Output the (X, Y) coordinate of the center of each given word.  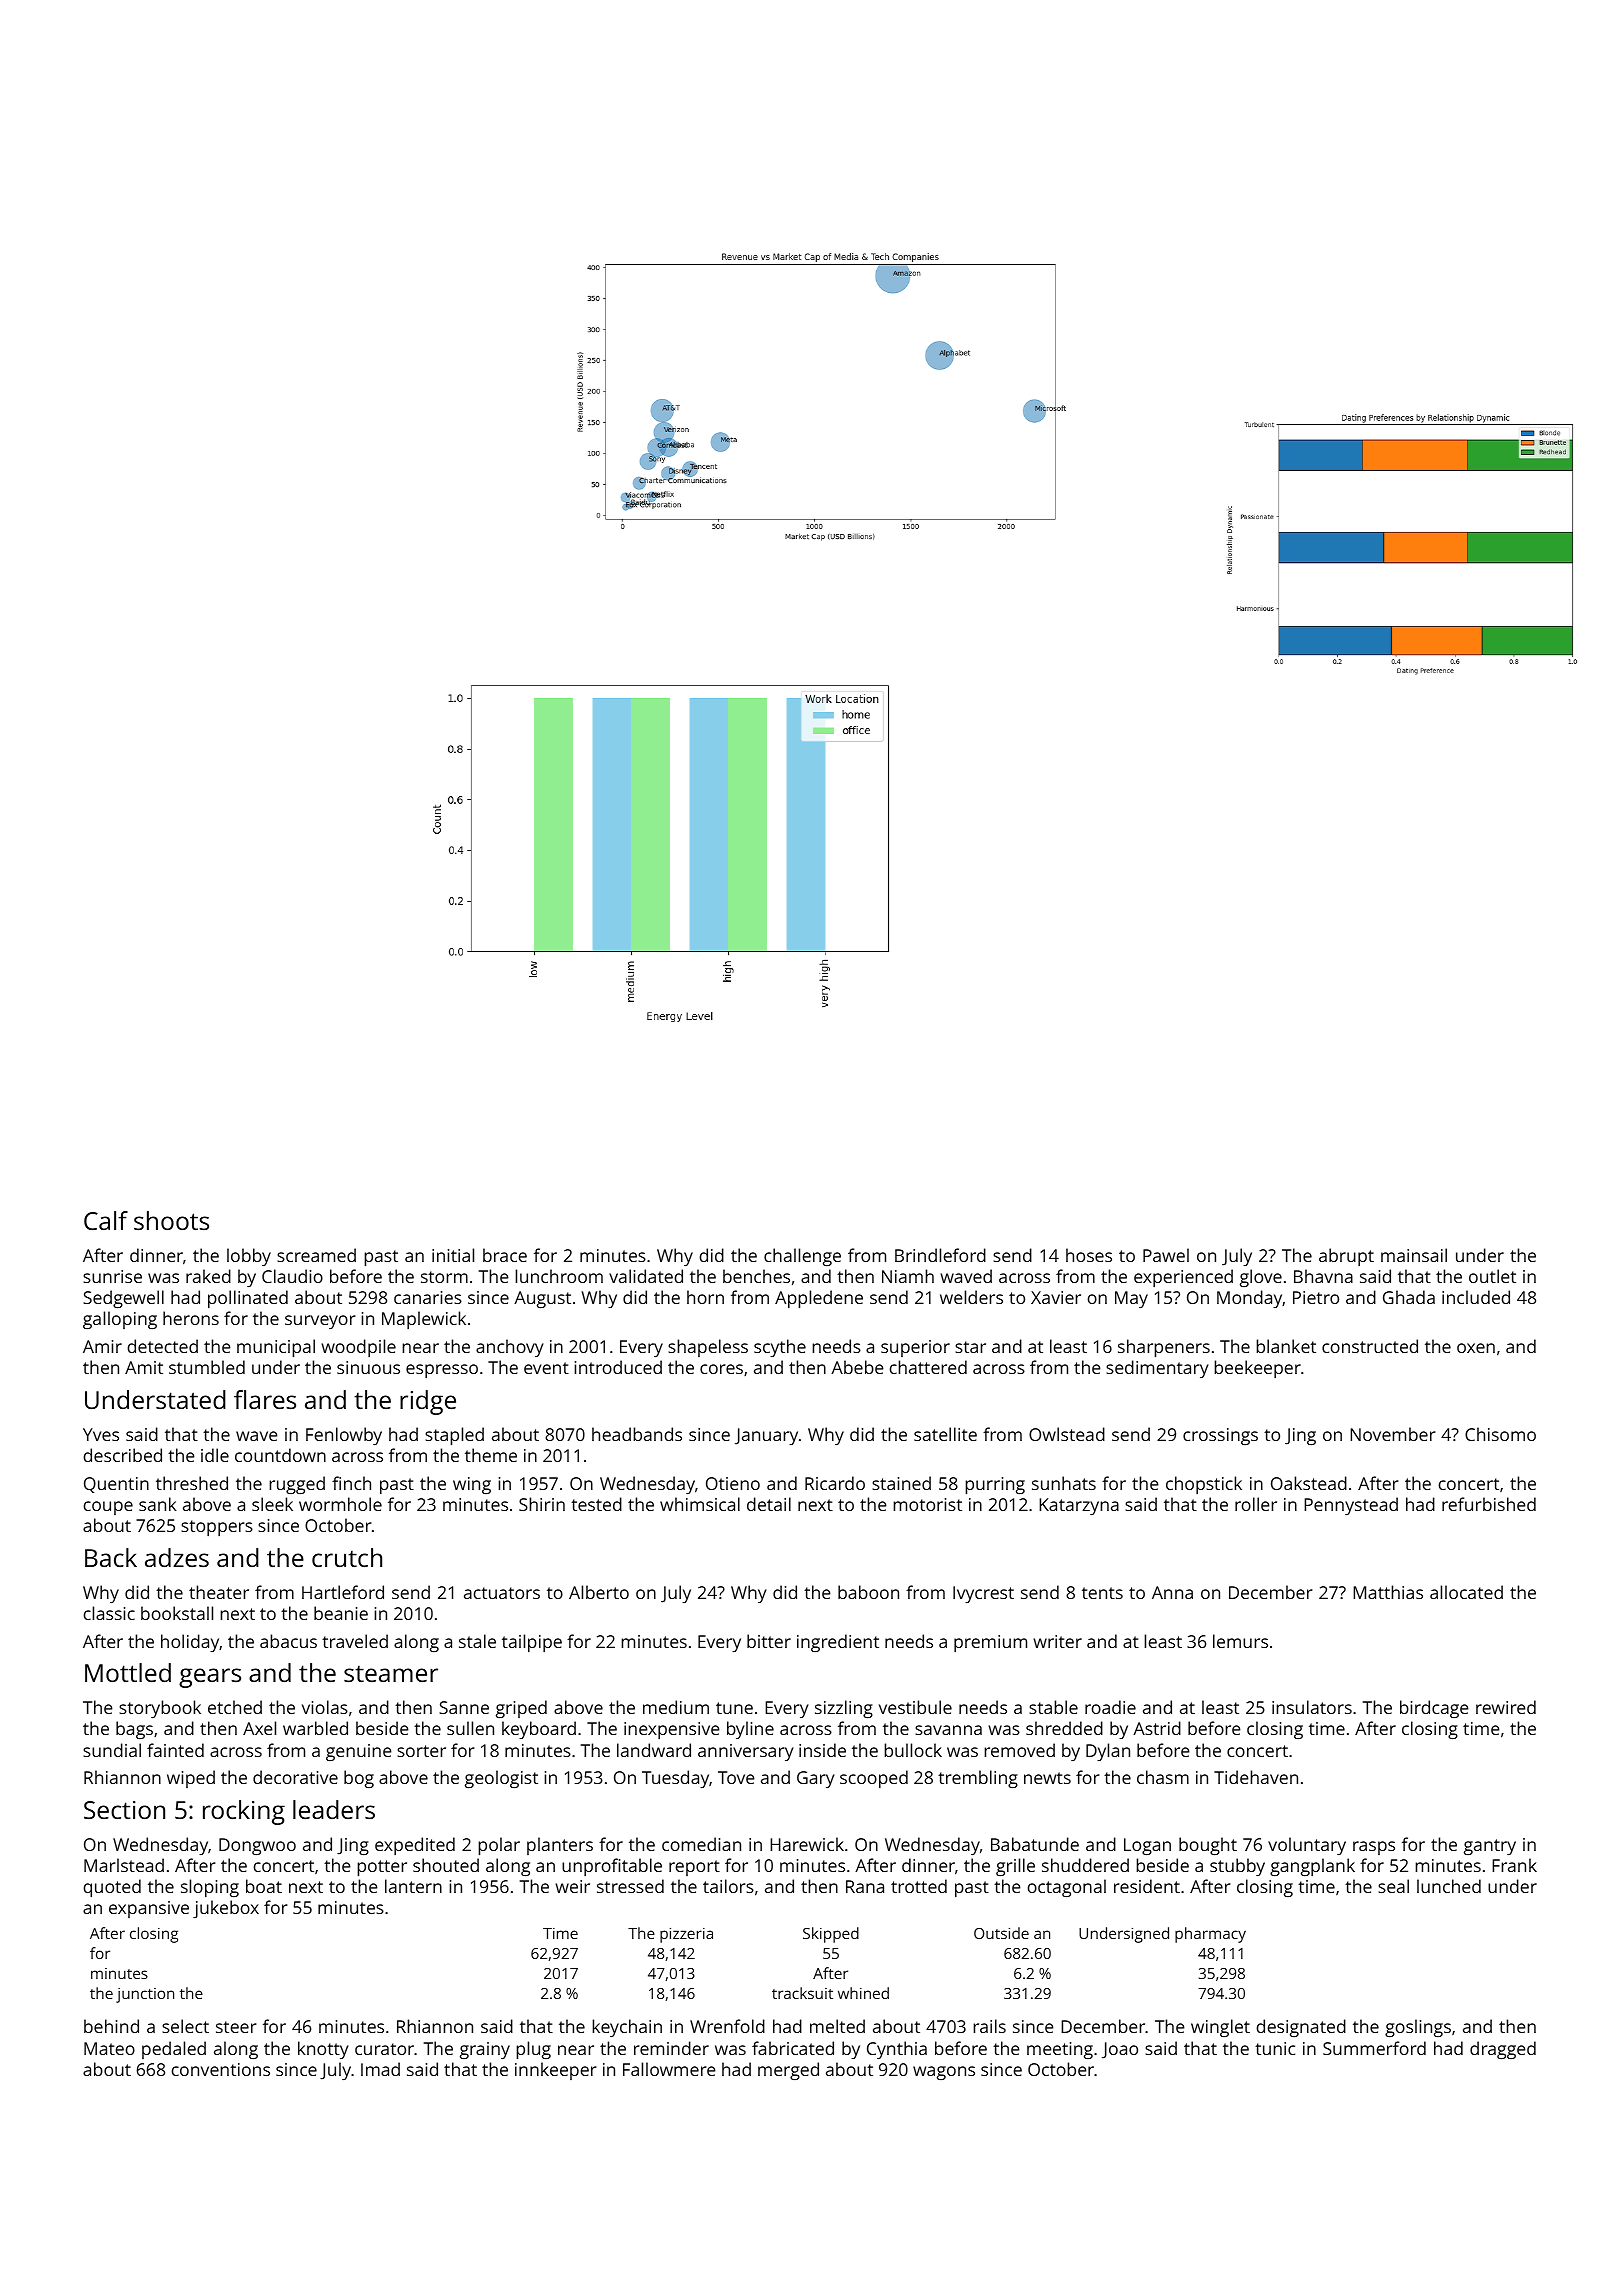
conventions (221, 2069)
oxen (1476, 1348)
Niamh (908, 1276)
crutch (347, 1557)
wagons (944, 2073)
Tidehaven (1256, 1777)
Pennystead (1351, 1506)
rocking (244, 1812)
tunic (1275, 2048)
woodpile (358, 1348)
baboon (868, 1592)
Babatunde (1035, 1844)
